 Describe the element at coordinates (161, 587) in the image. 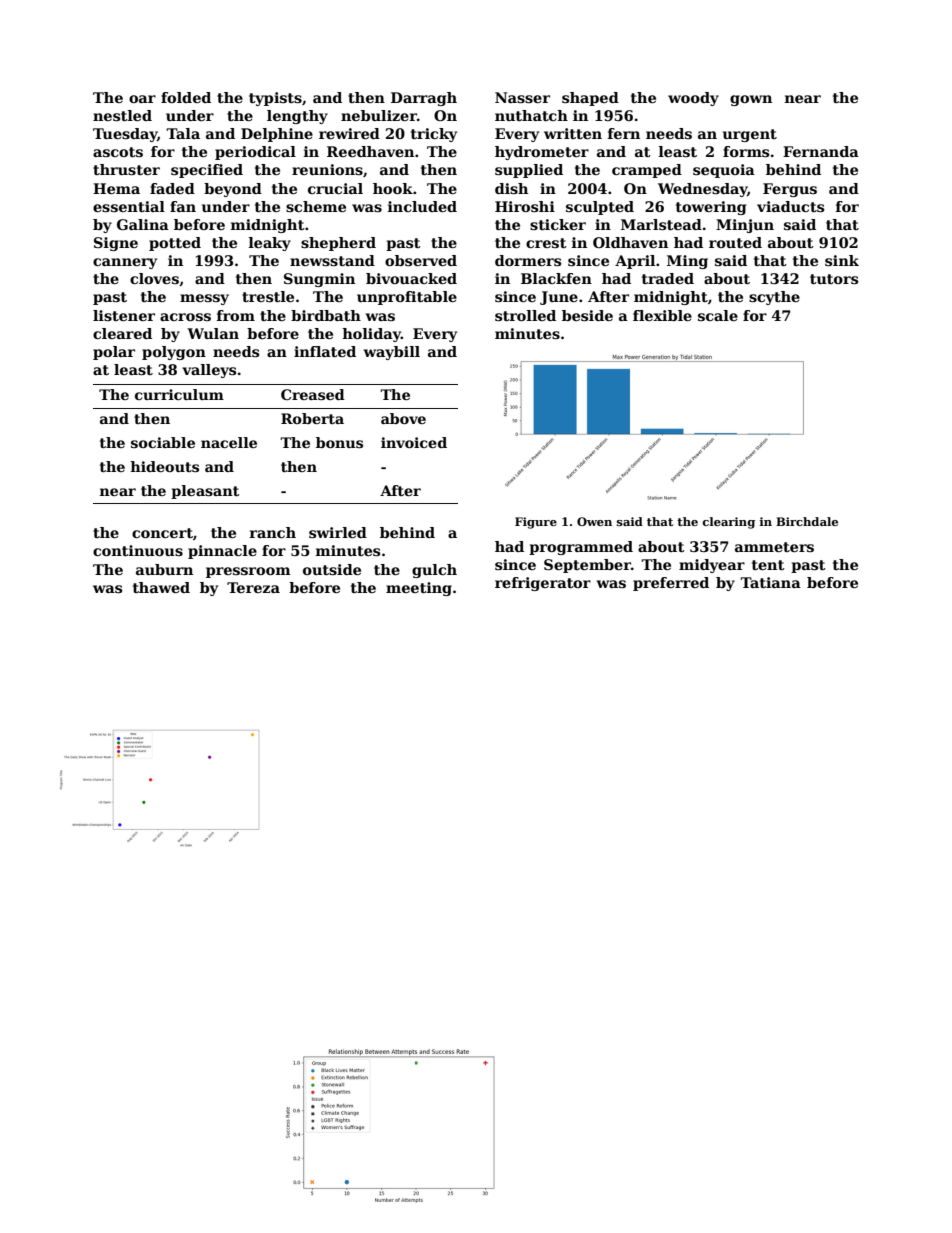

I see `thawed` at that location.
